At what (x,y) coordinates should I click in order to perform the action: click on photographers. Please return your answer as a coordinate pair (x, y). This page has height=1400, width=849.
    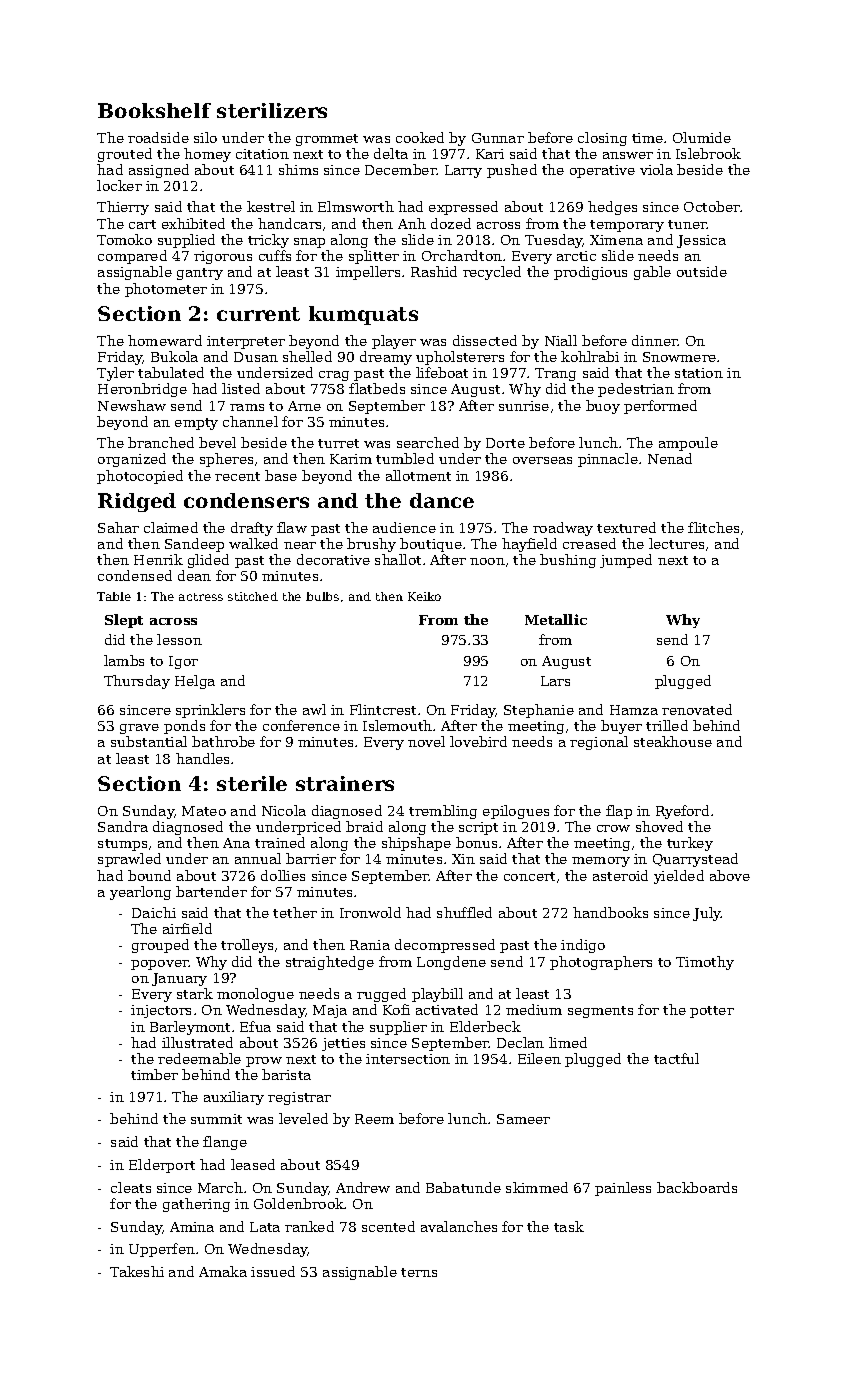
    Looking at the image, I should click on (601, 963).
